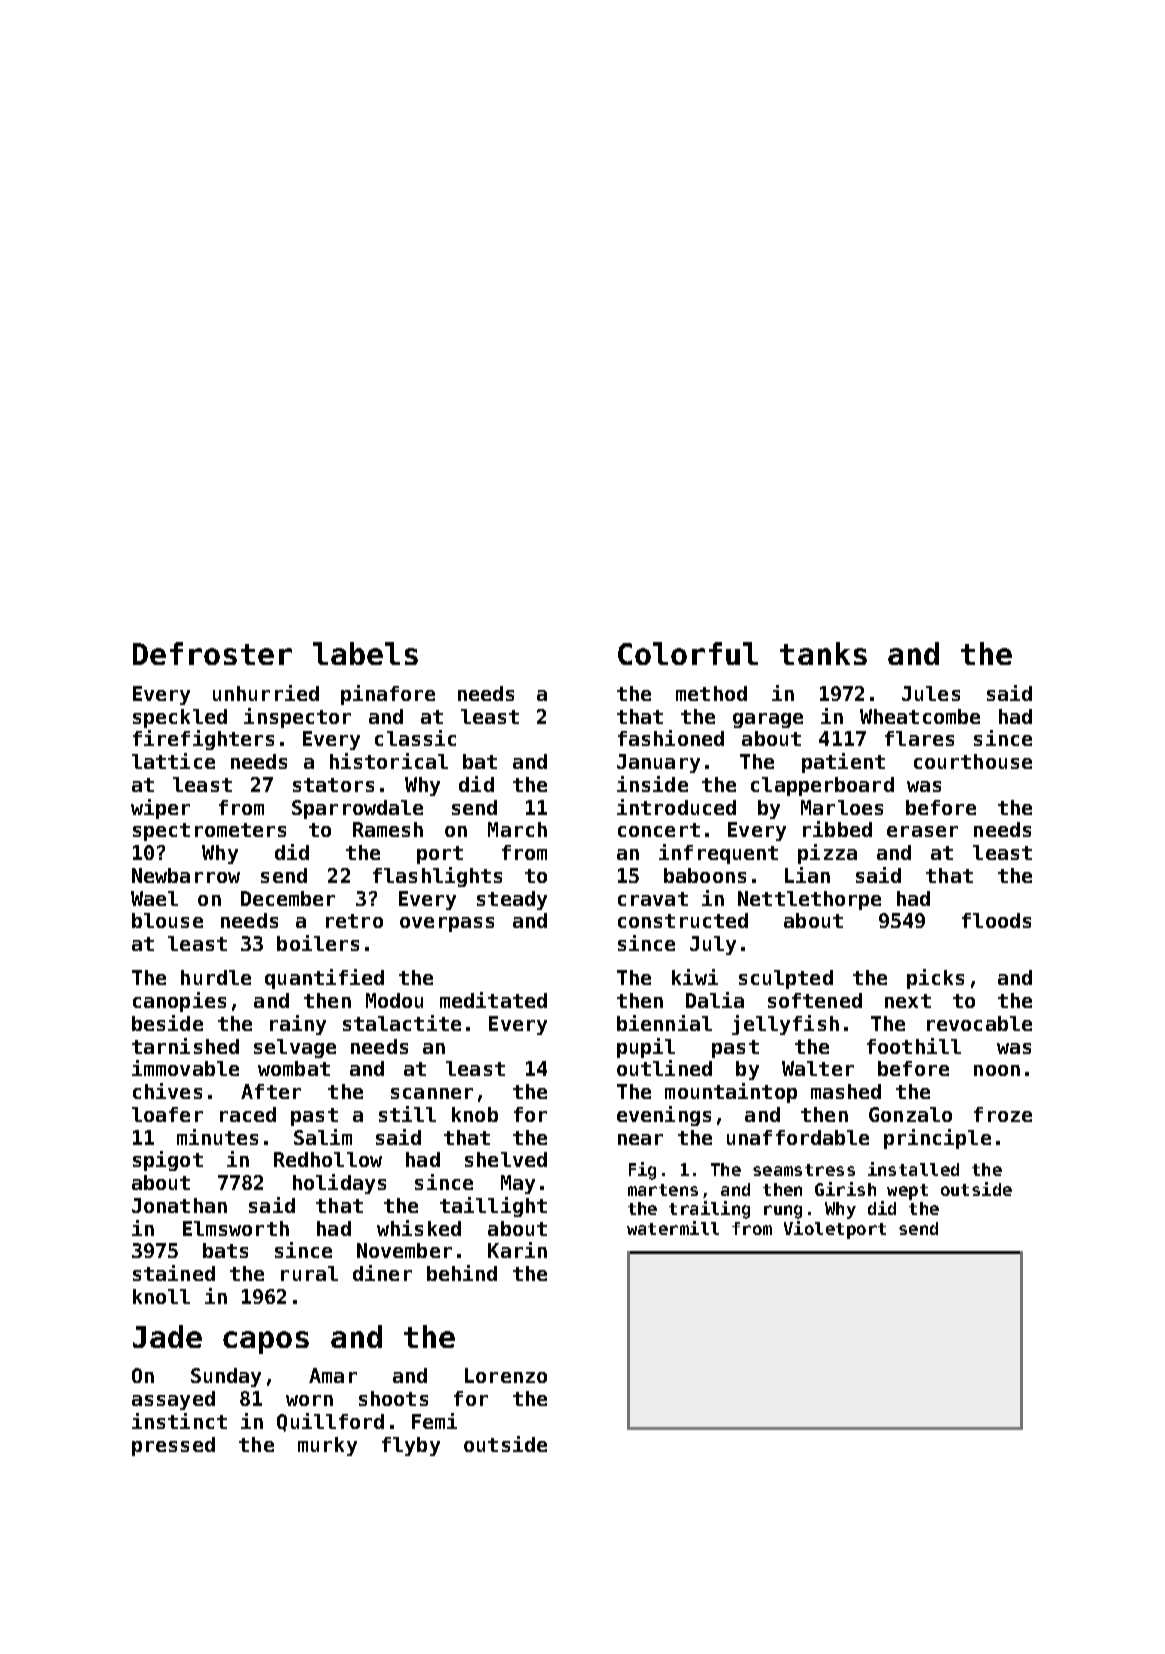 Image resolution: width=1165 pixels, height=1654 pixels. I want to click on tanks, so click(823, 653).
